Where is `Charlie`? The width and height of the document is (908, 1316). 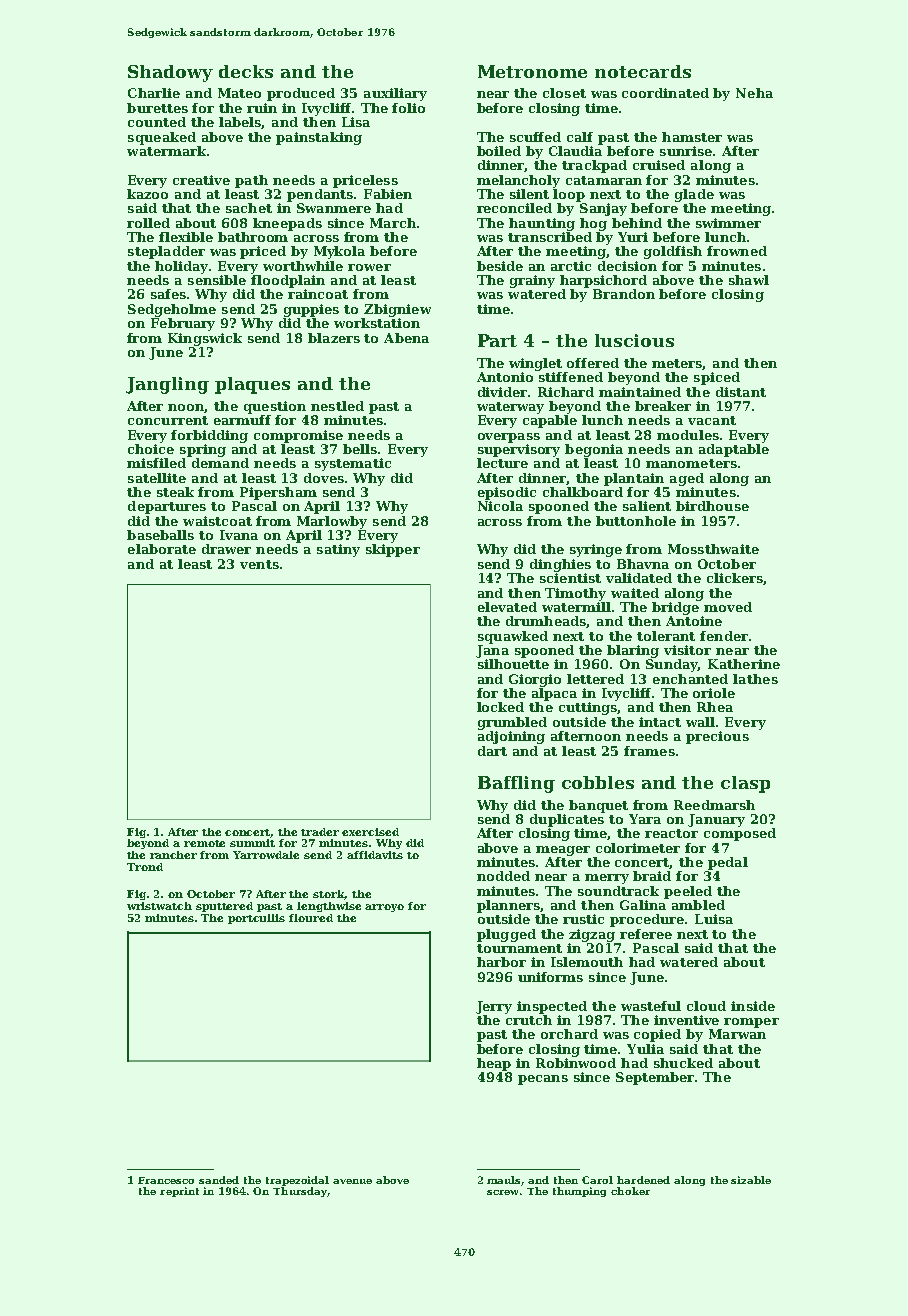 Charlie is located at coordinates (154, 93).
